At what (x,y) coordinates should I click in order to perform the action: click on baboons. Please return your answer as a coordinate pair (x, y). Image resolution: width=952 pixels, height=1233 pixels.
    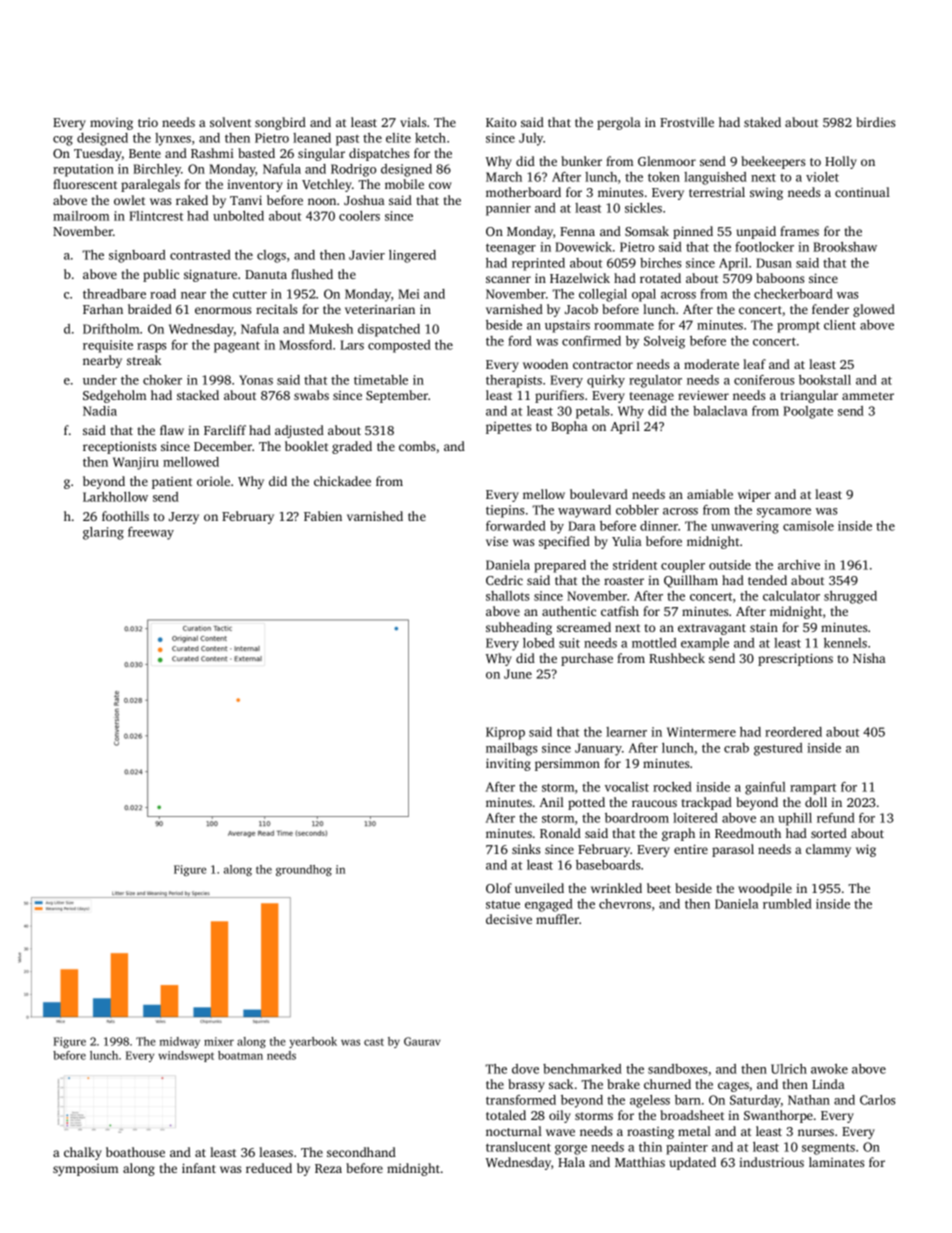
    Looking at the image, I should click on (780, 278).
